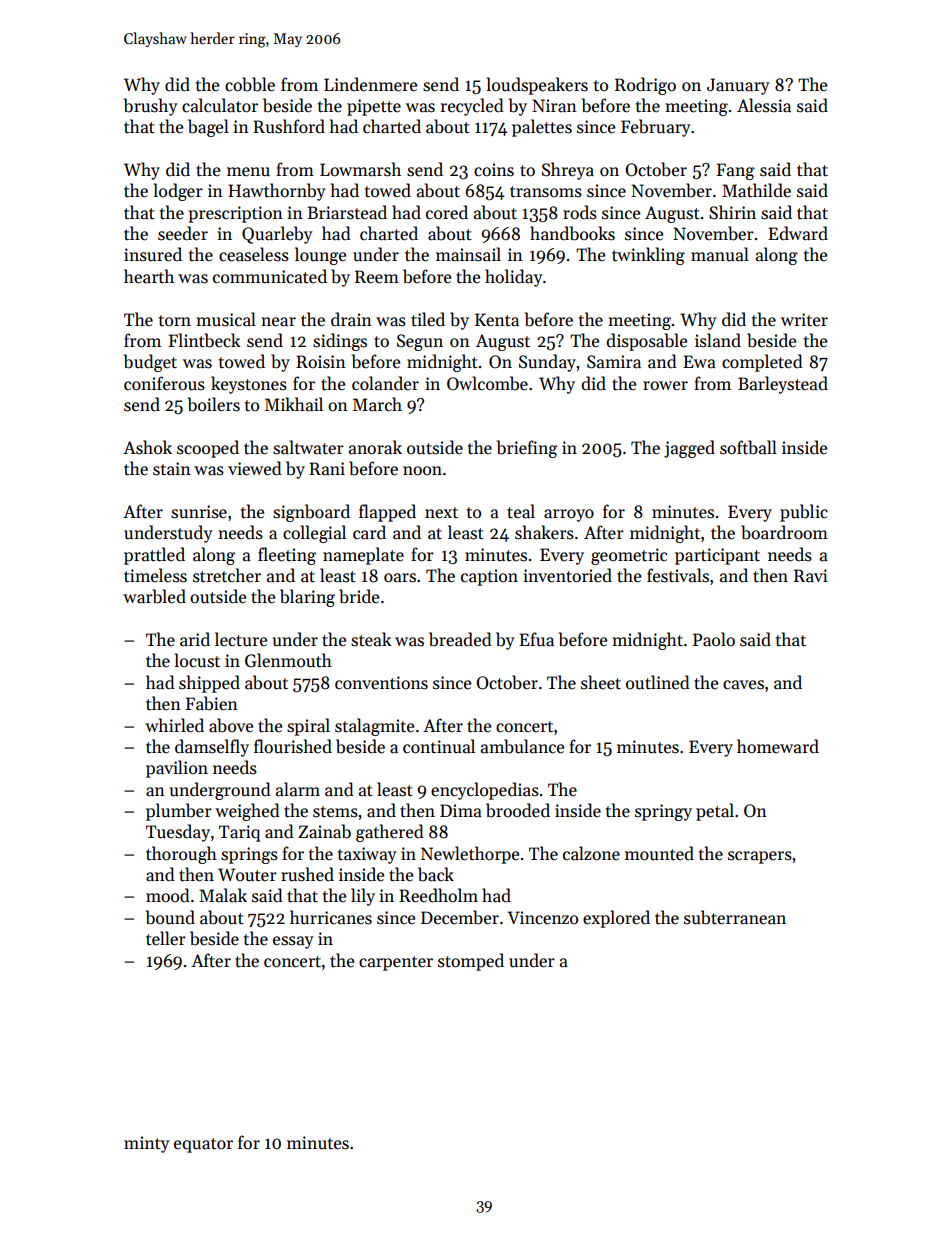  I want to click on scrapers, so click(760, 857).
